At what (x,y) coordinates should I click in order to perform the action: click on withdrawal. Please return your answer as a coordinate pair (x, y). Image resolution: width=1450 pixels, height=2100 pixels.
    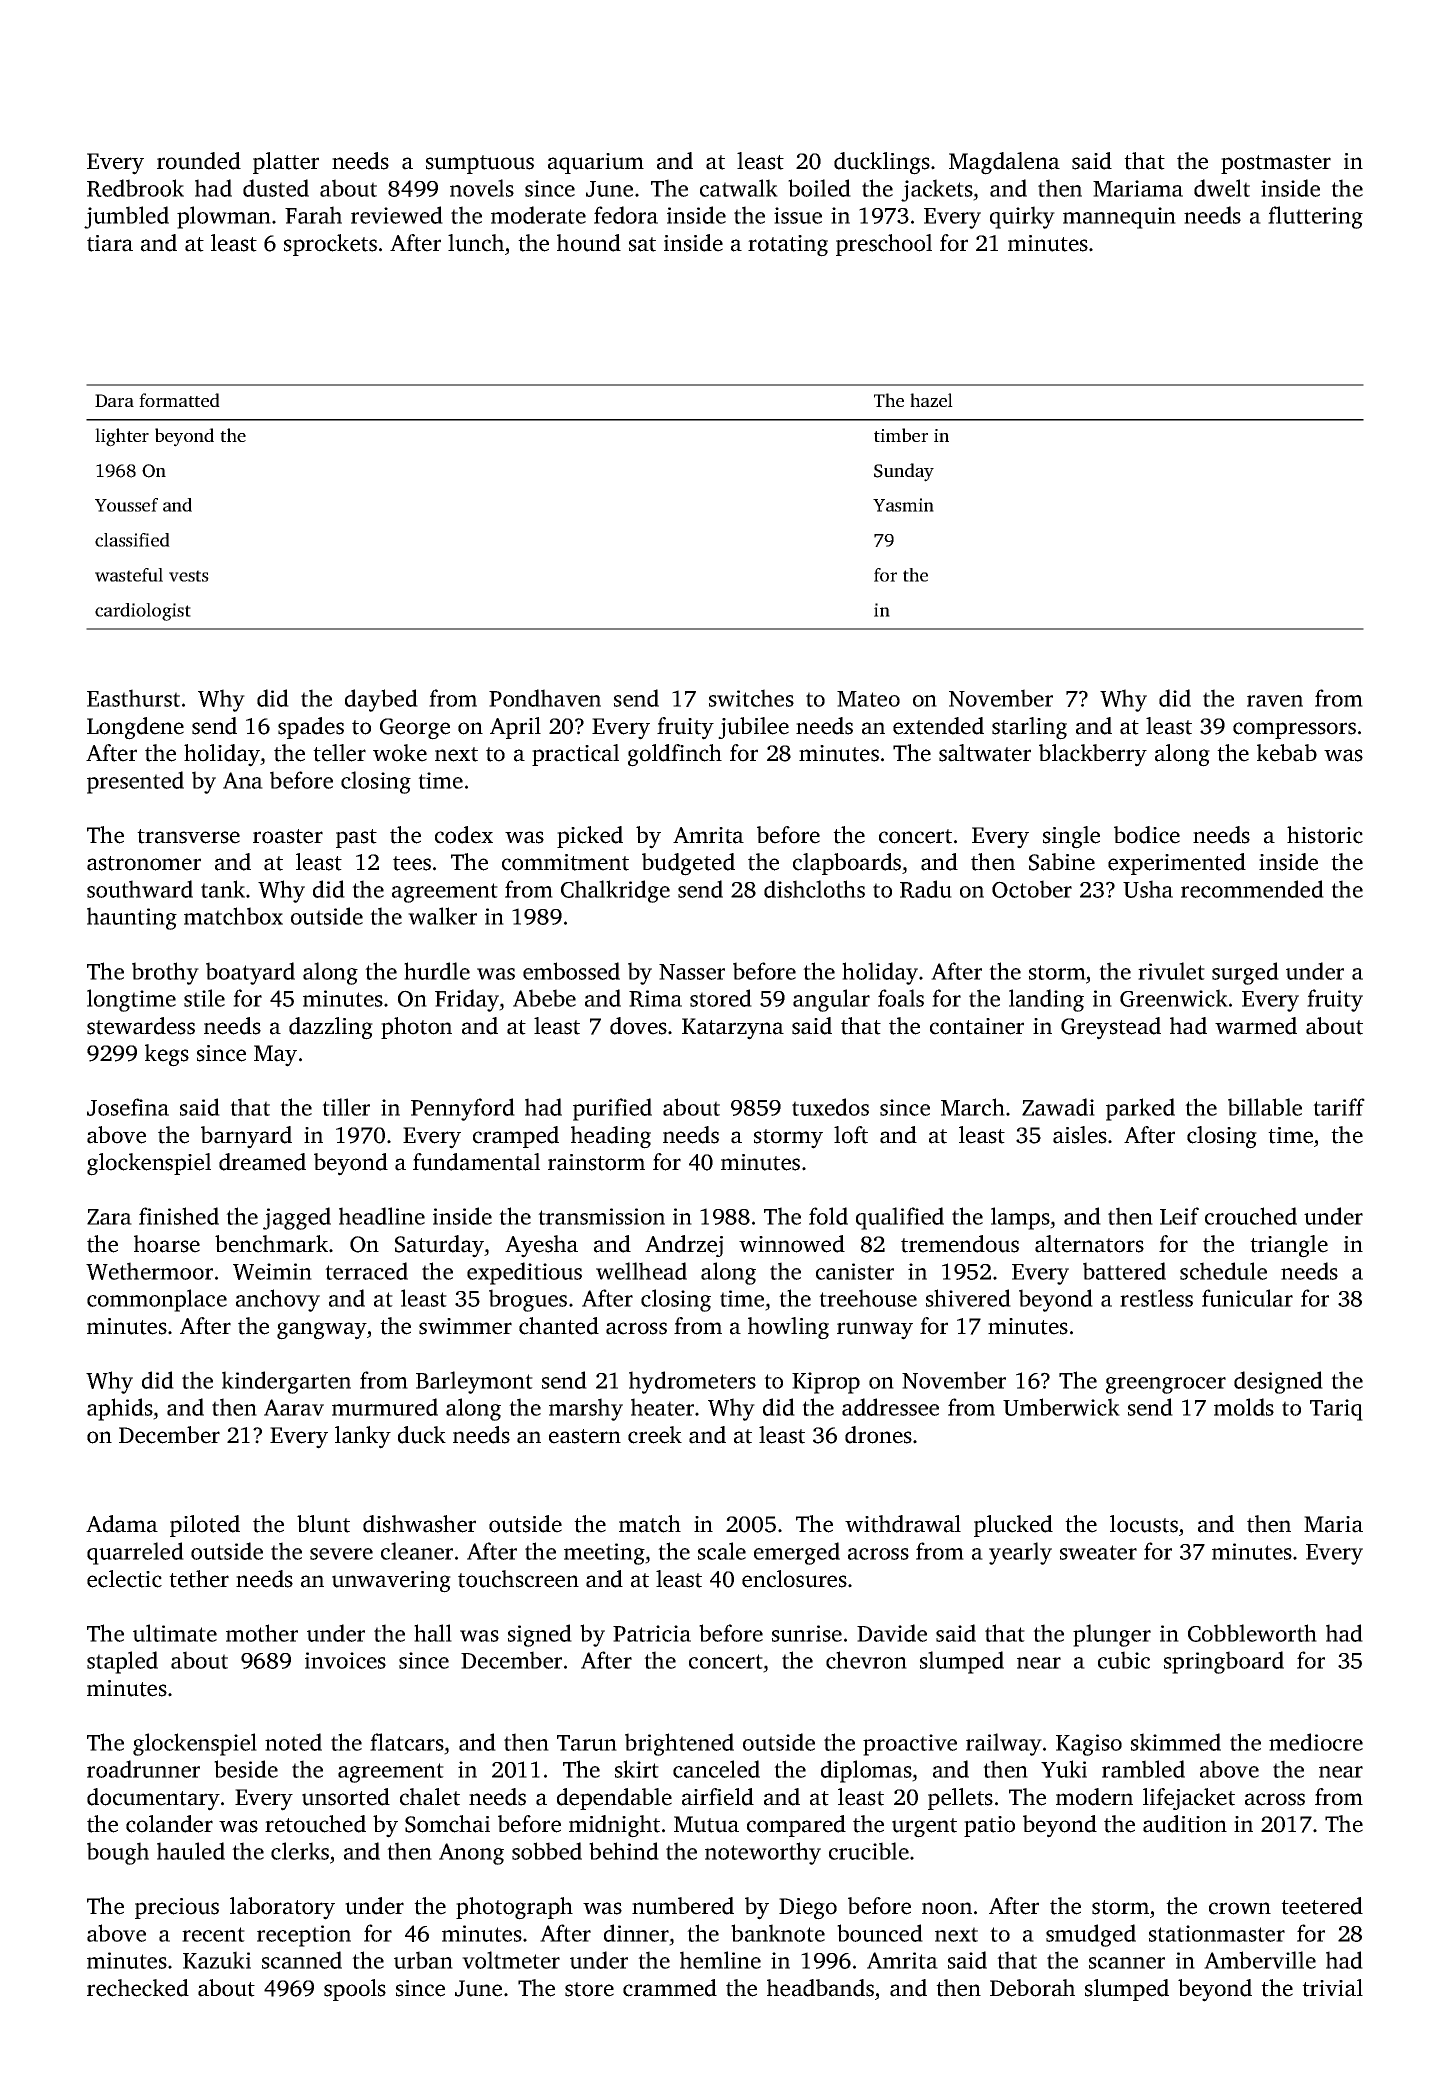
    Looking at the image, I should click on (903, 1524).
